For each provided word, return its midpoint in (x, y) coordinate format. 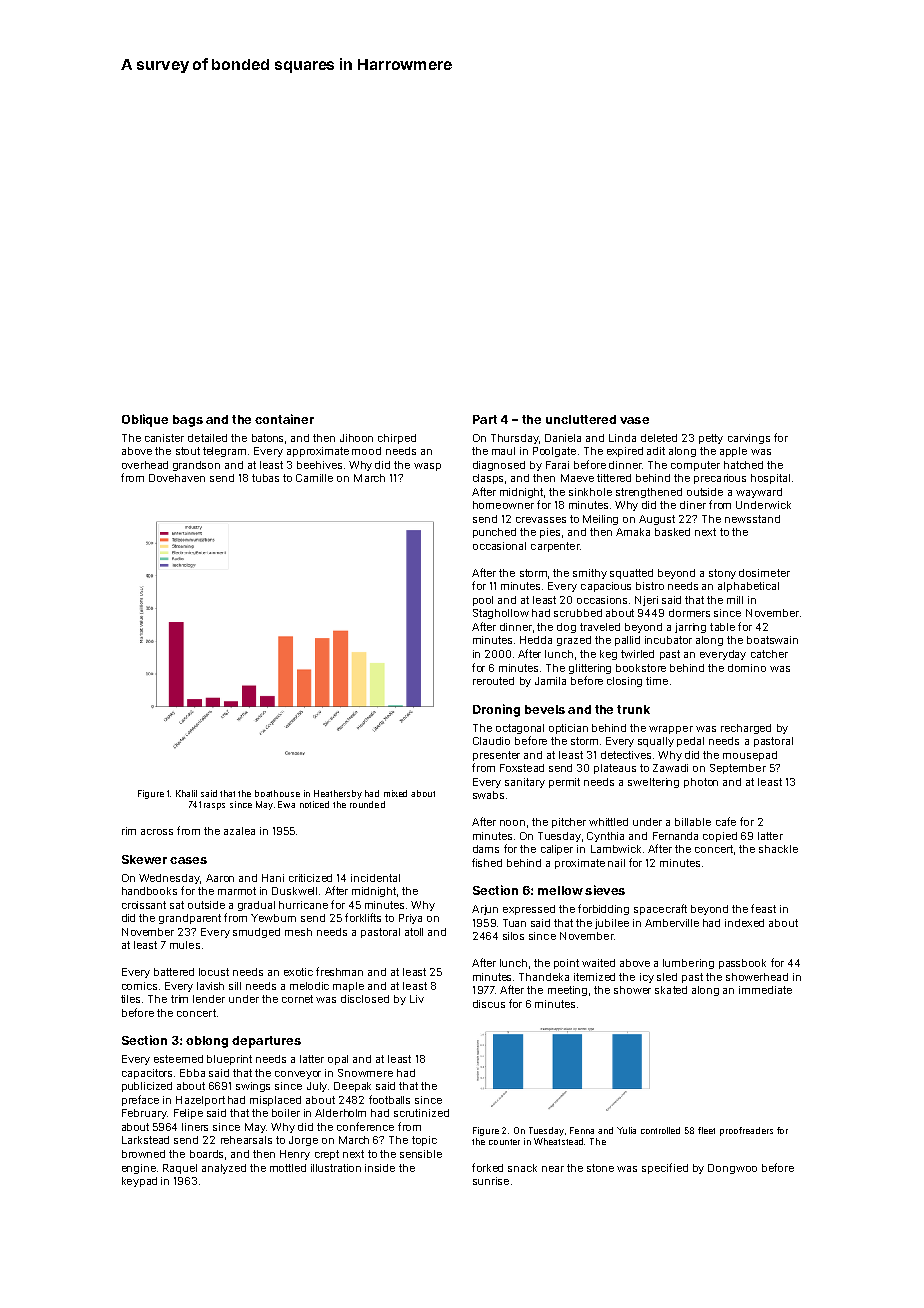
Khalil (186, 793)
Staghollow (501, 614)
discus (489, 1004)
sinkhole (590, 492)
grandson (196, 466)
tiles (130, 999)
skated (671, 990)
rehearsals (246, 1140)
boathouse (277, 793)
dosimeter (764, 573)
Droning (496, 710)
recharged (746, 729)
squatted (631, 574)
